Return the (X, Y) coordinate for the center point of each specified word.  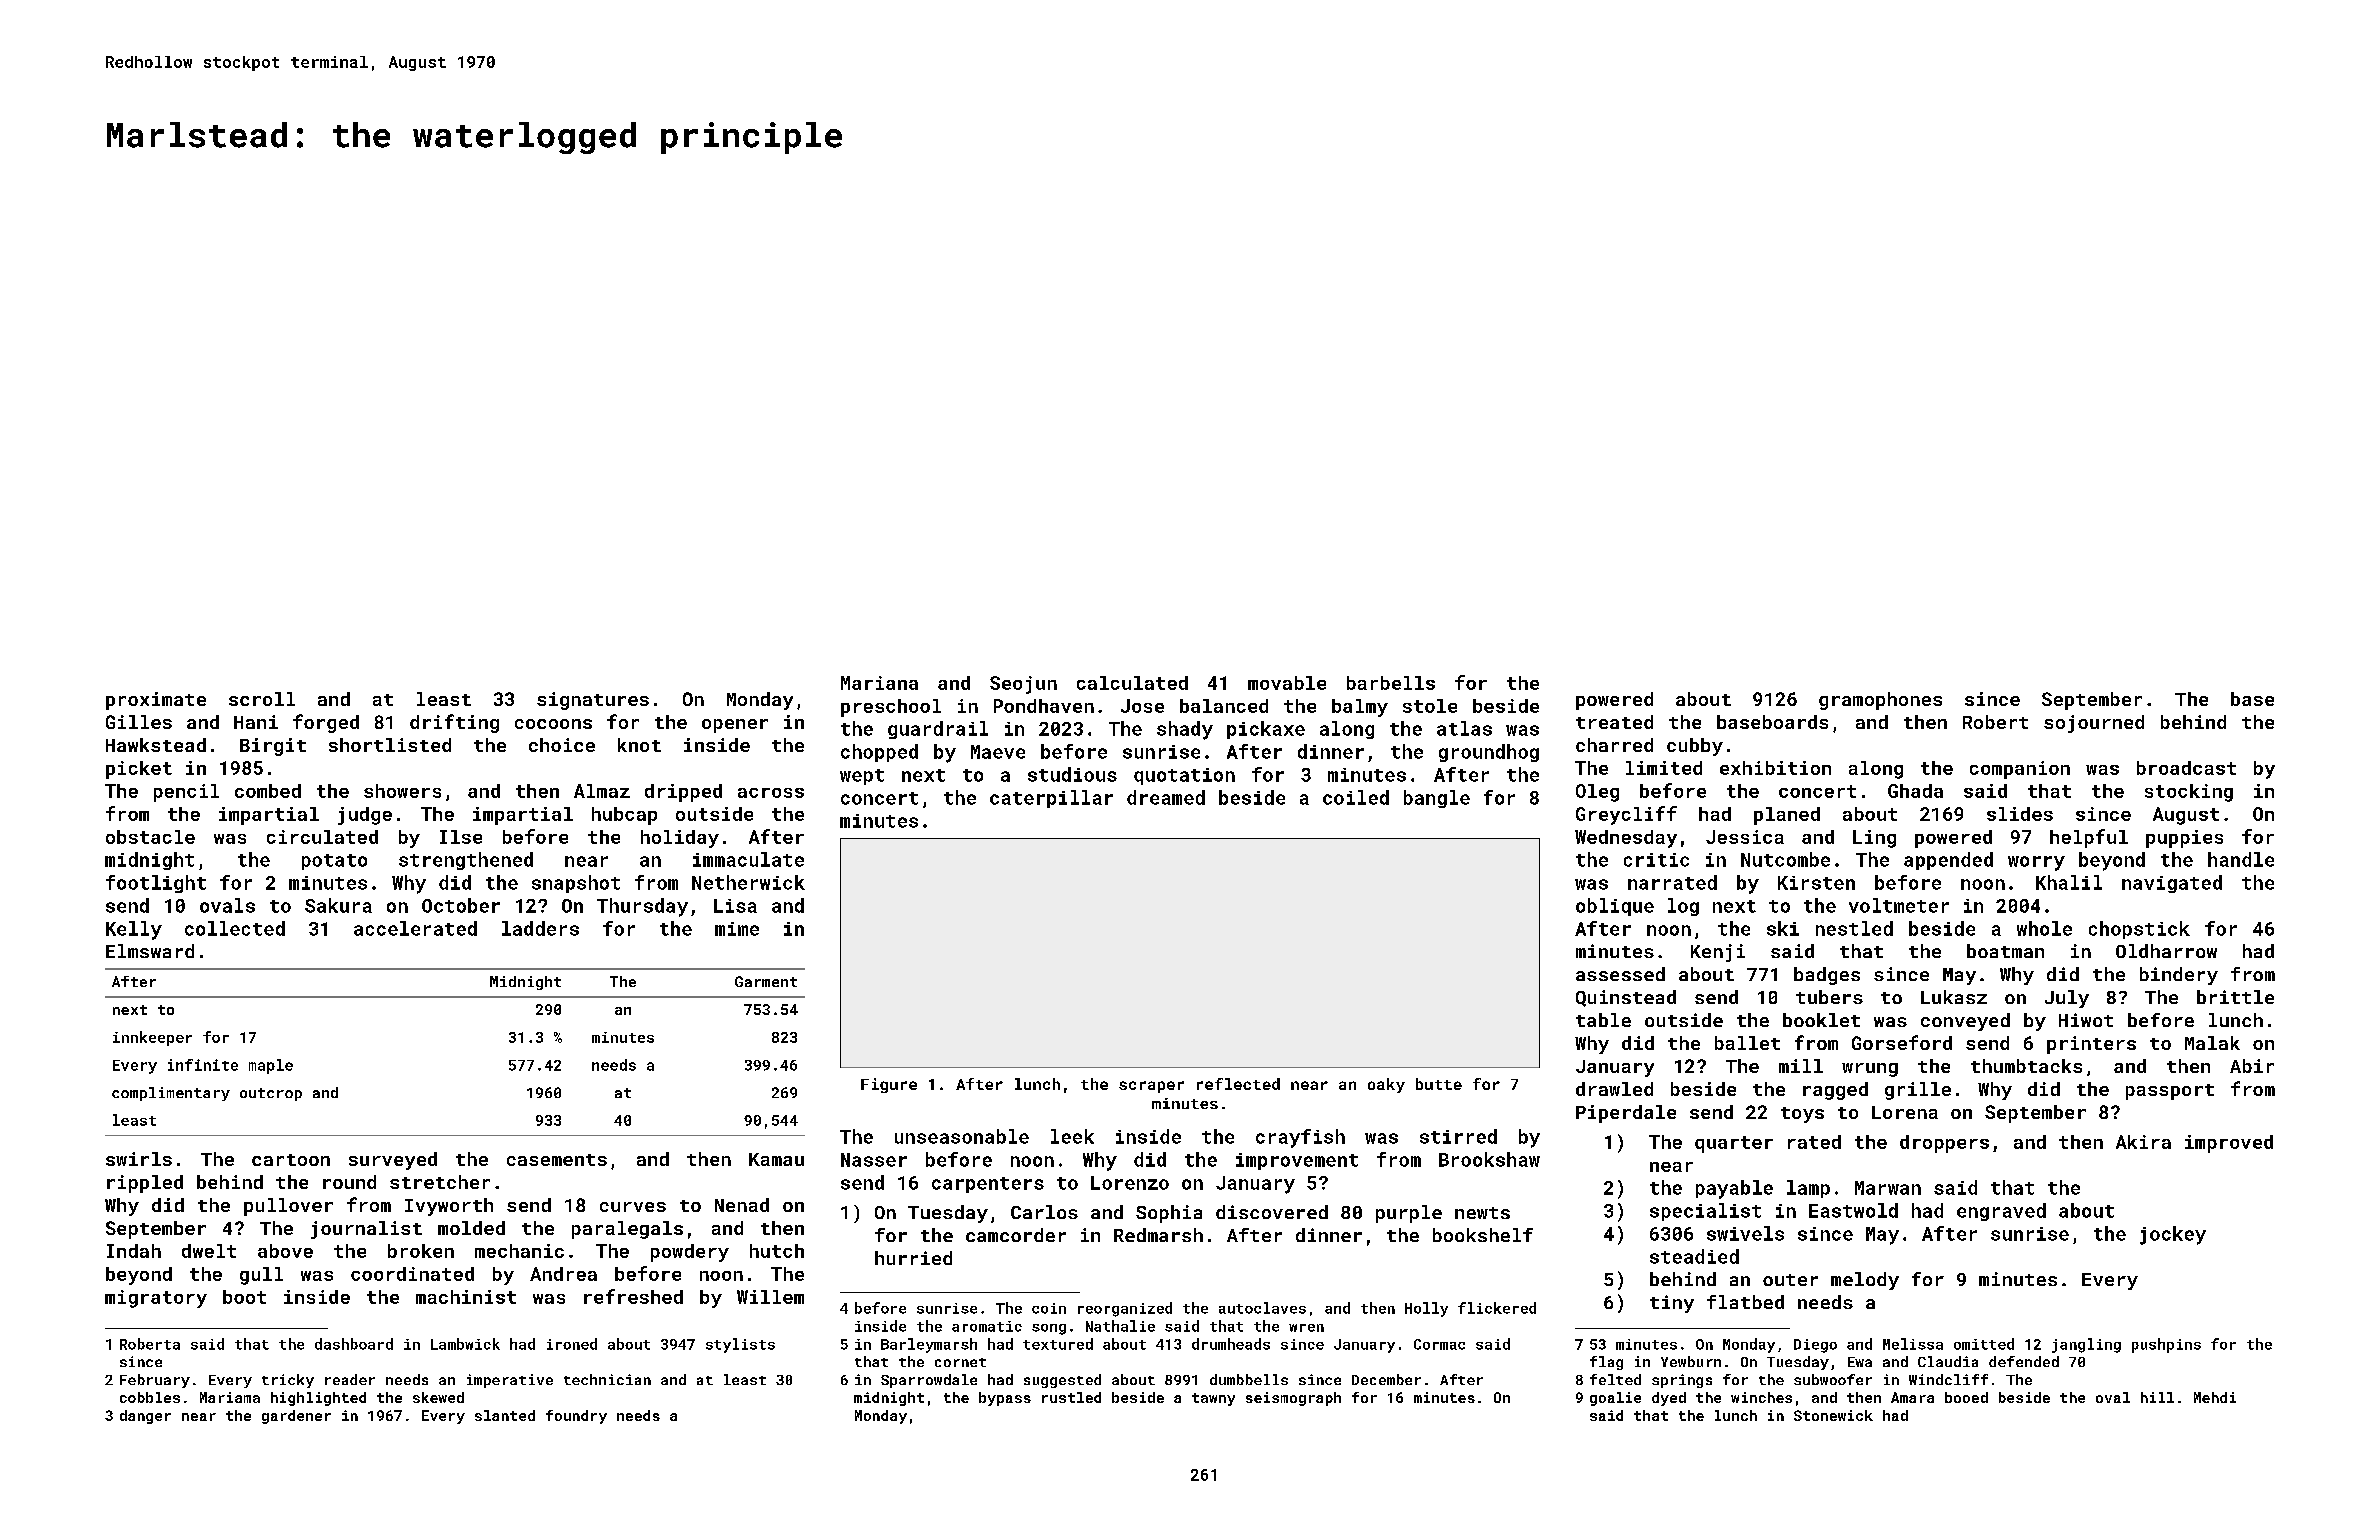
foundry (576, 1417)
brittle (2235, 997)
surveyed (393, 1161)
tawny (1213, 1399)
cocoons (553, 724)
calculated (1132, 683)
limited (1664, 768)
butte (1439, 1084)
